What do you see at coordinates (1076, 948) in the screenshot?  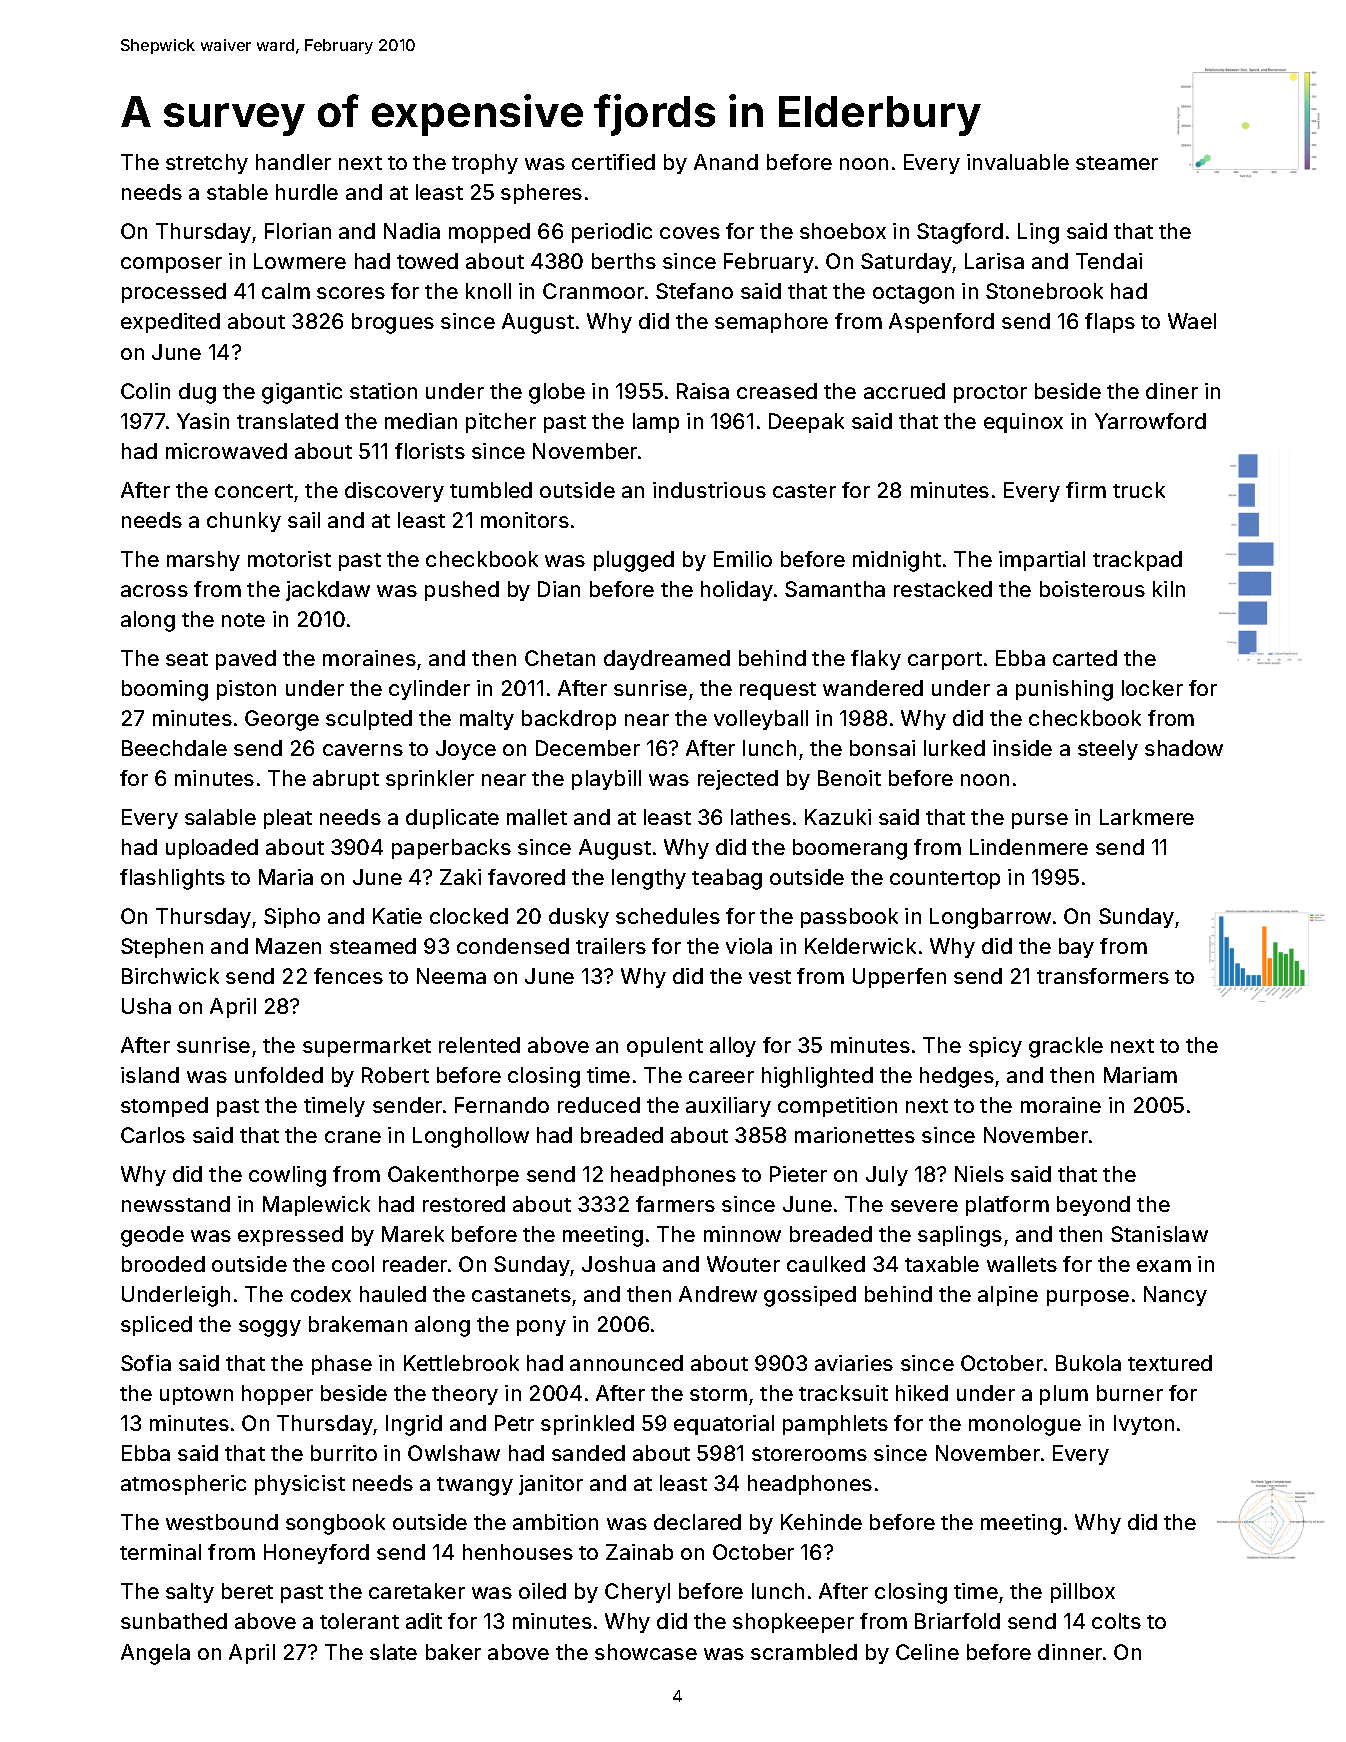 I see `bay` at bounding box center [1076, 948].
